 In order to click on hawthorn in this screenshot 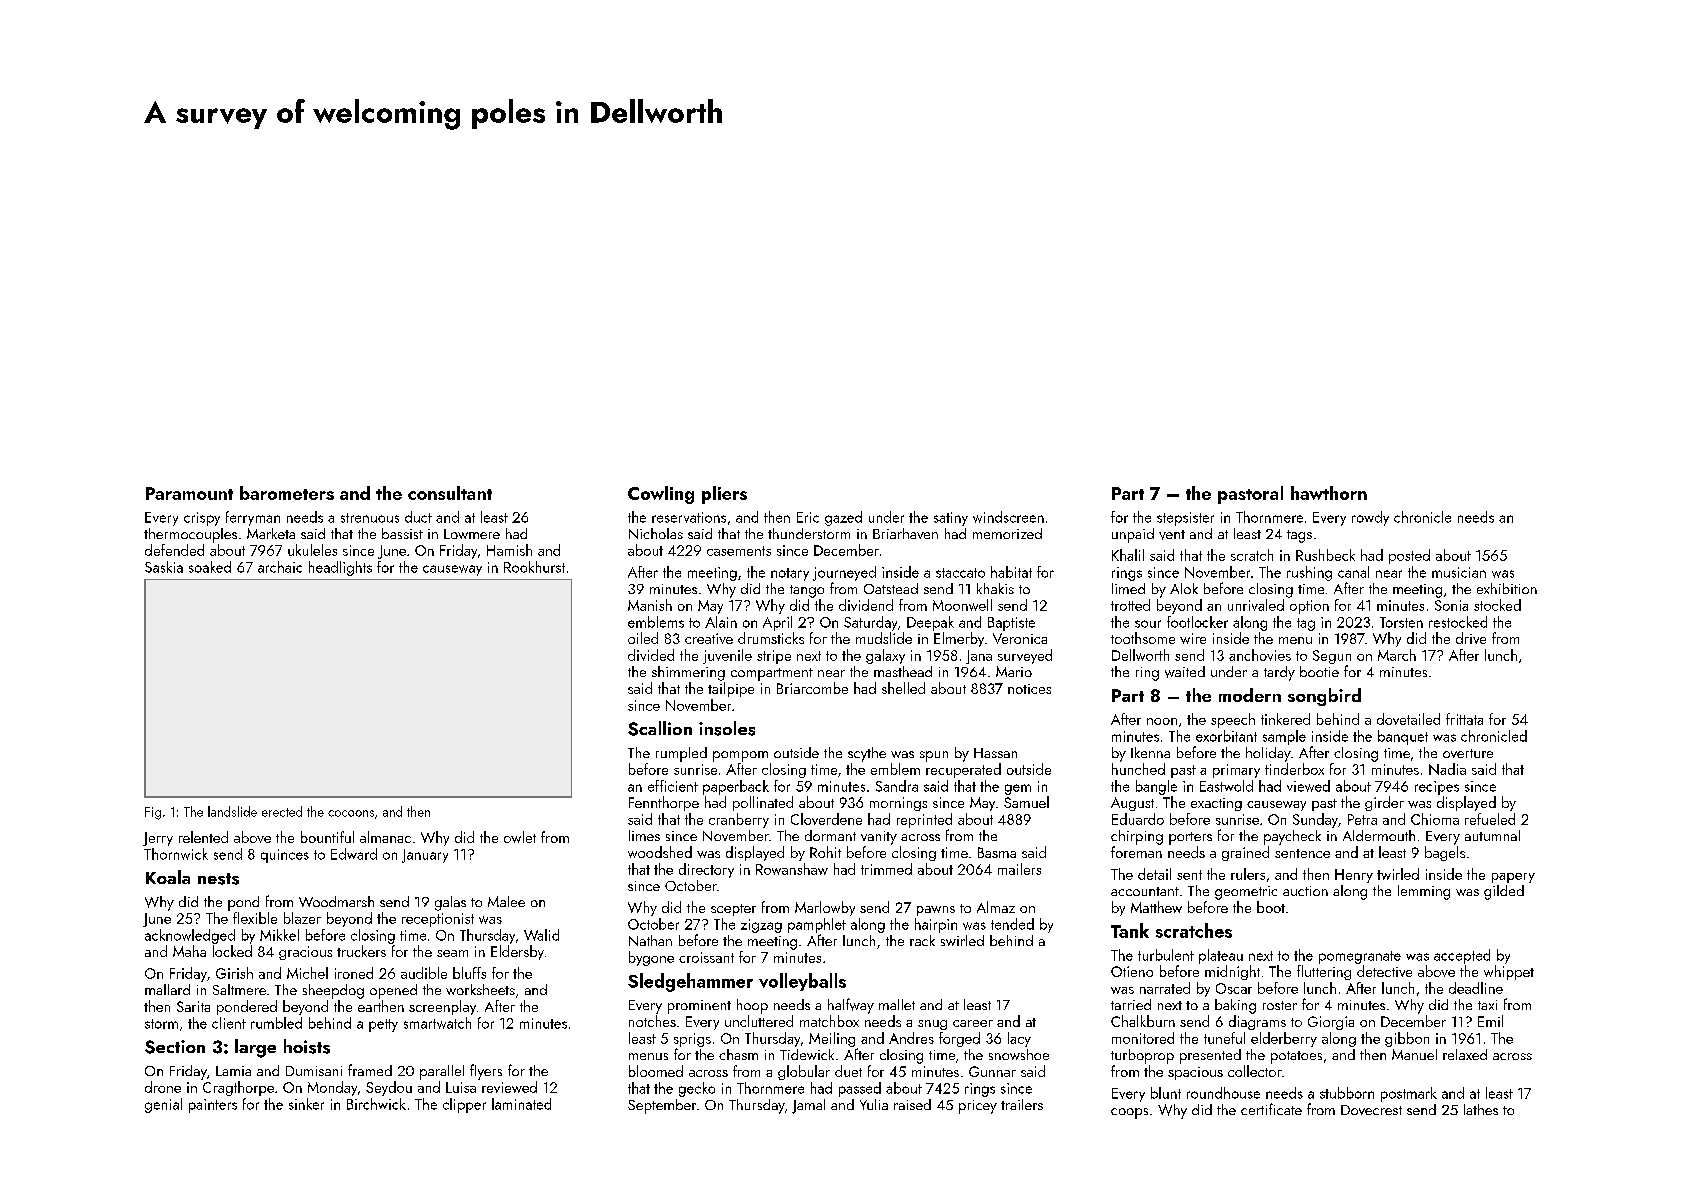, I will do `click(1329, 493)`.
